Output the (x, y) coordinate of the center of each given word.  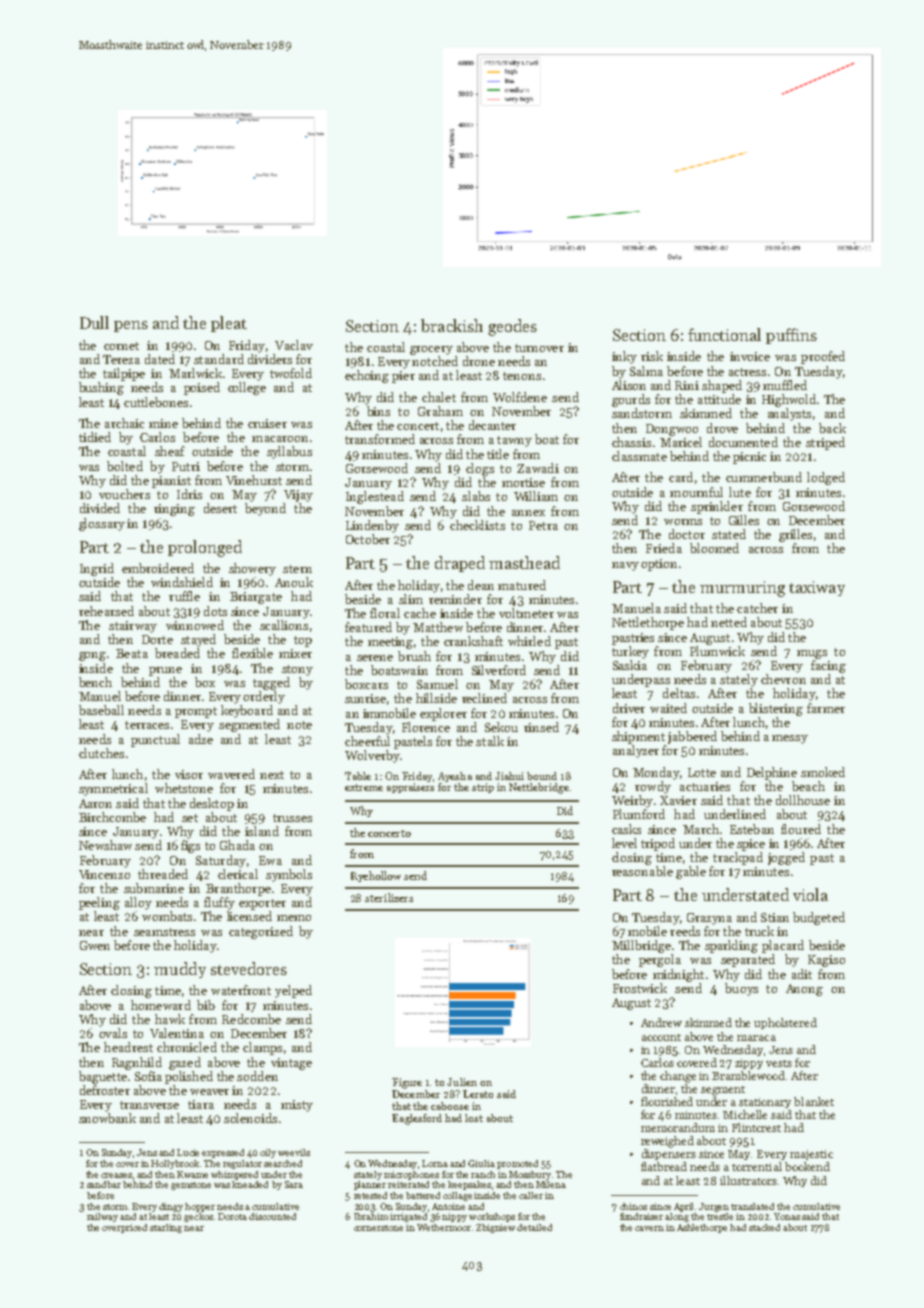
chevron (783, 679)
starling (166, 1228)
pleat (229, 324)
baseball (101, 710)
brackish (452, 325)
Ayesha (455, 777)
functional (724, 334)
